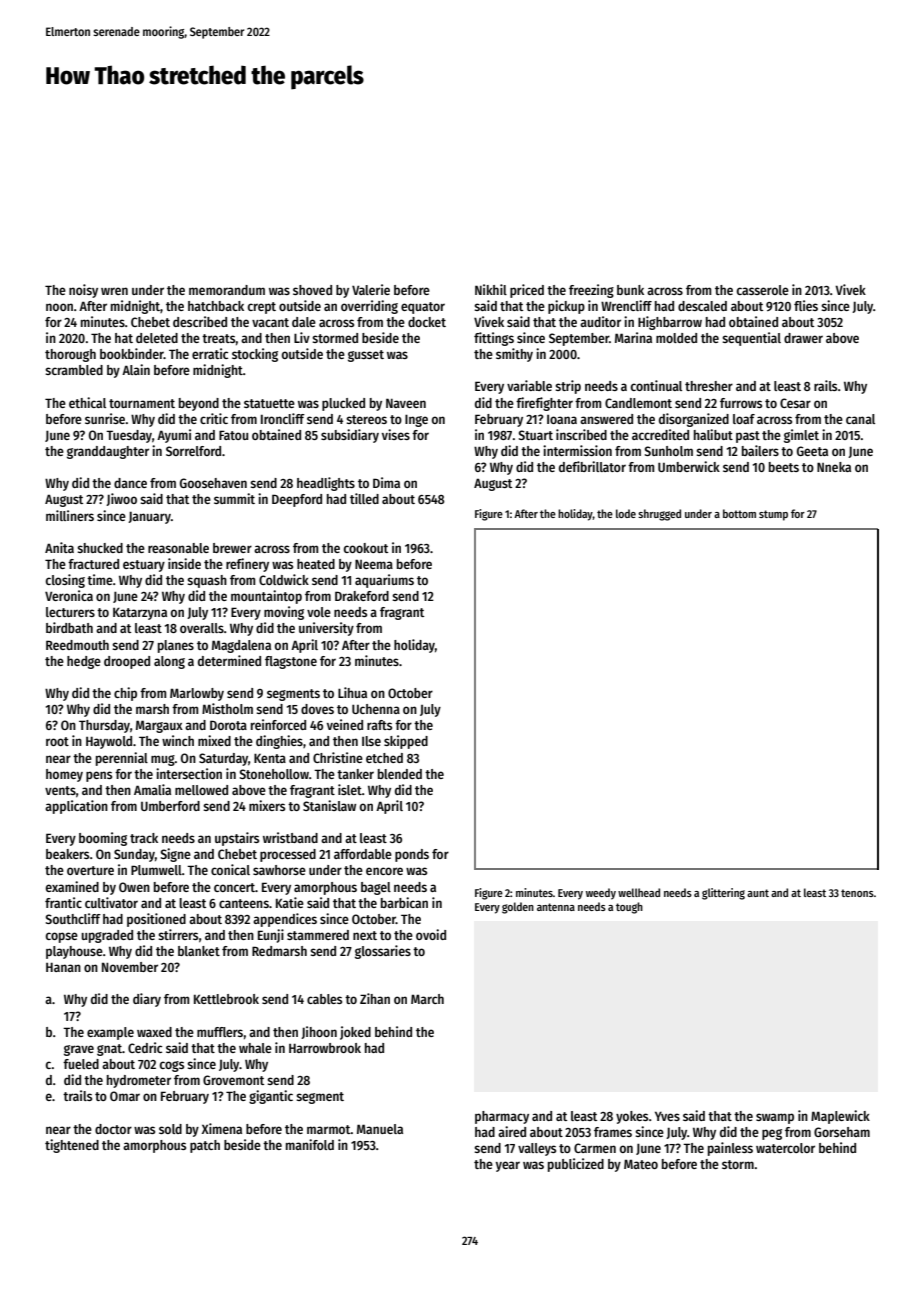 The image size is (924, 1314). What do you see at coordinates (205, 1146) in the document?
I see `patch` at bounding box center [205, 1146].
